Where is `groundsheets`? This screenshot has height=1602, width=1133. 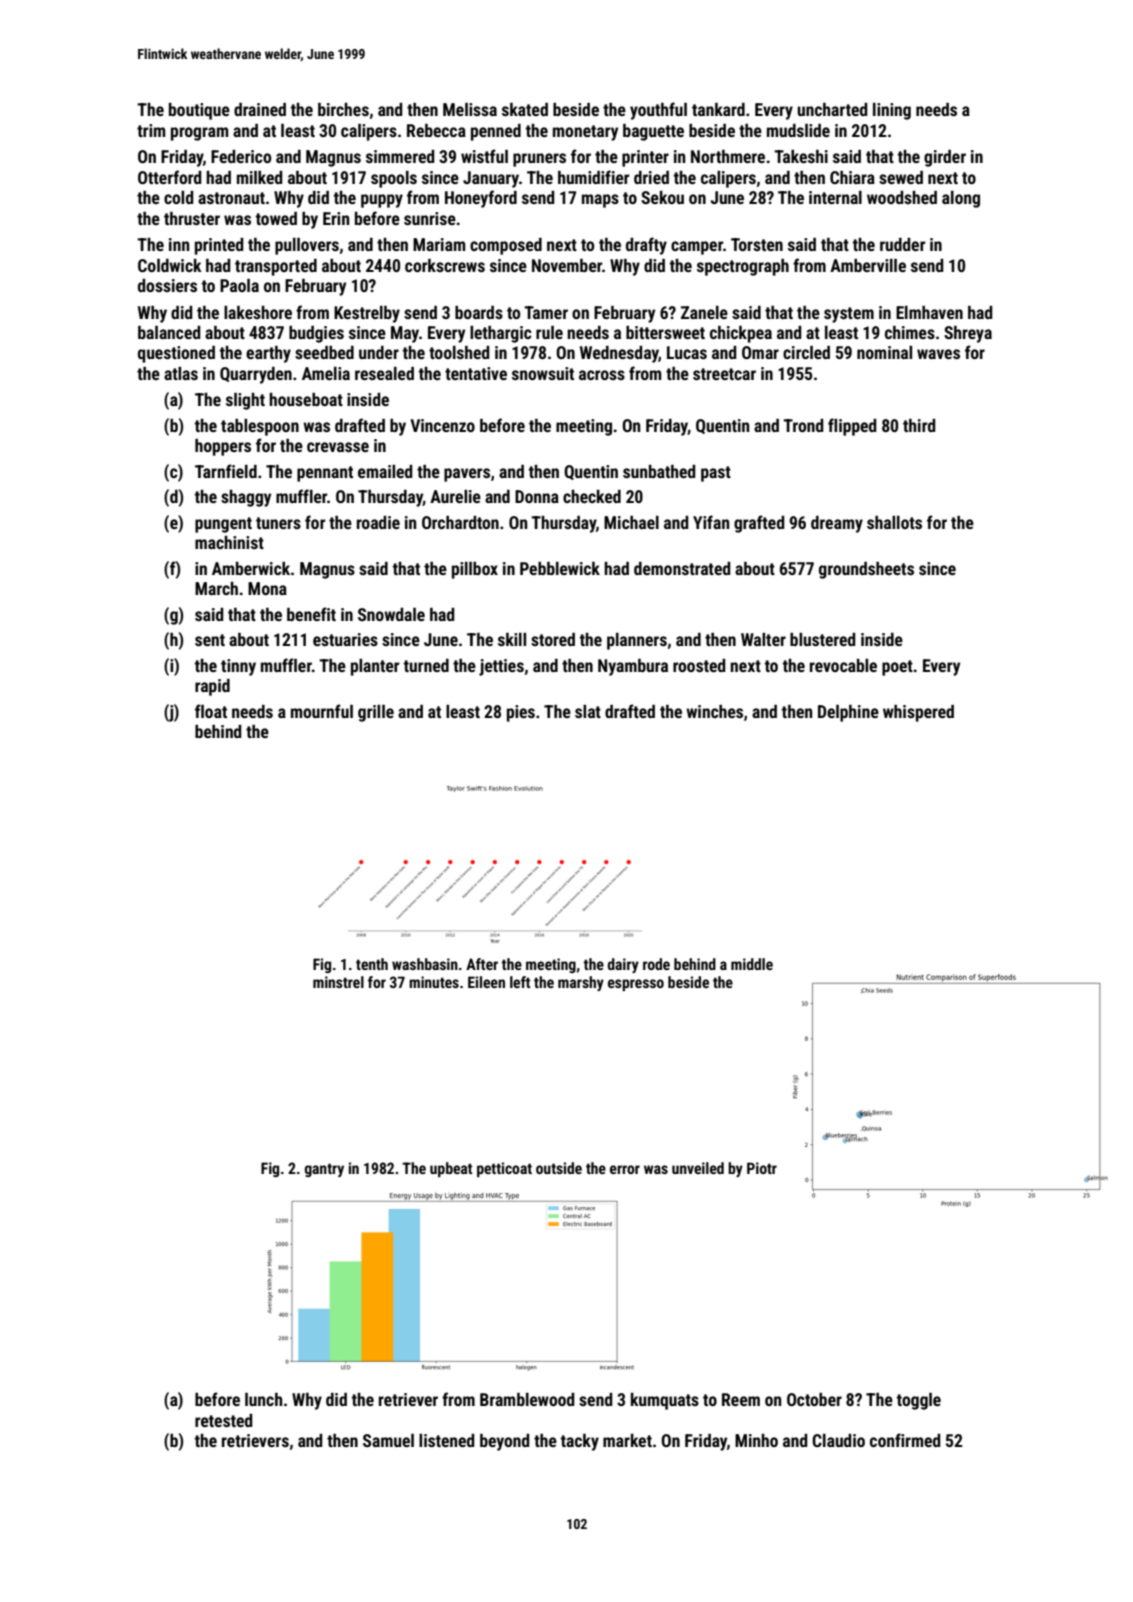
groundsheets is located at coordinates (866, 570).
